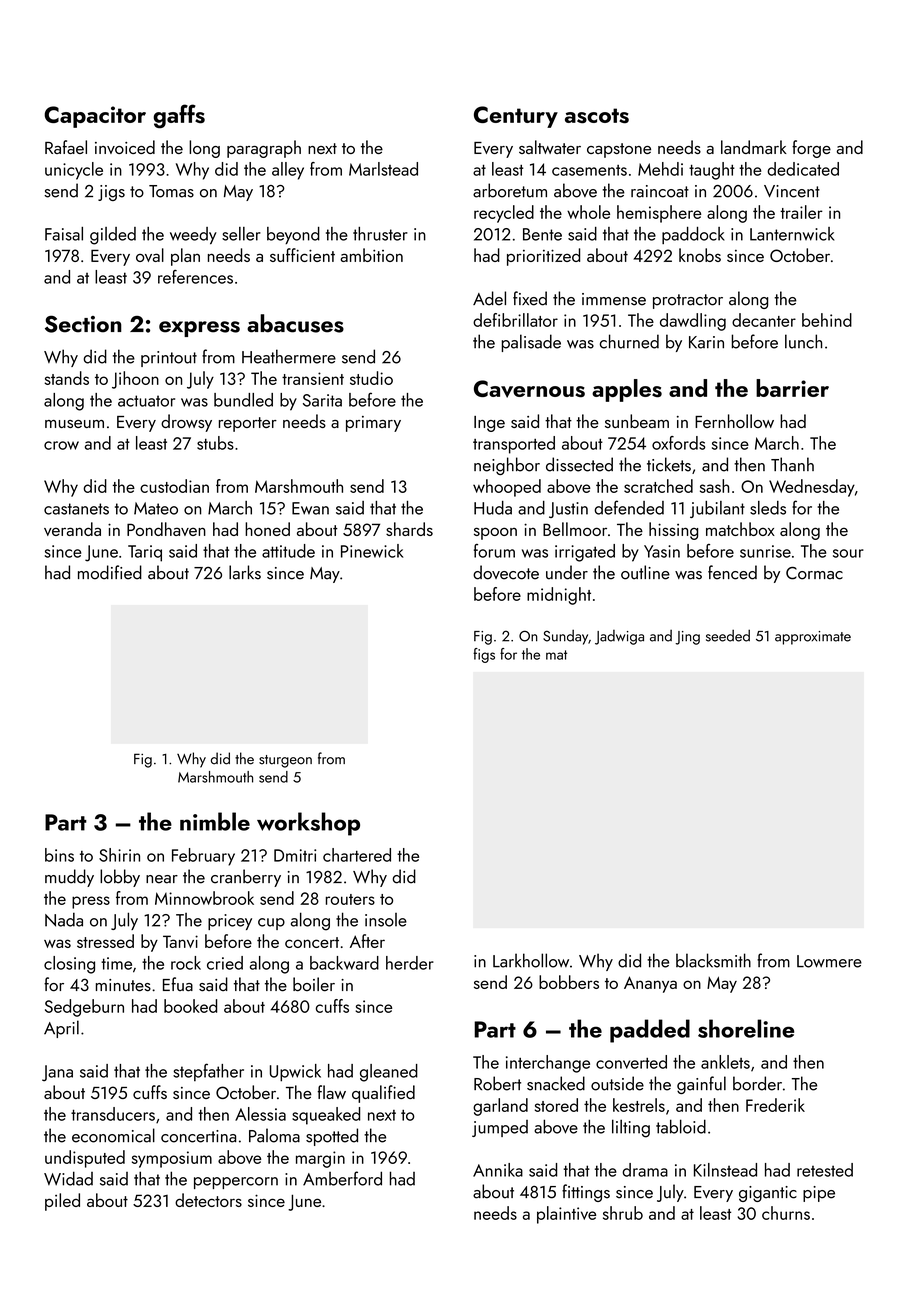 The height and width of the screenshot is (1316, 908). I want to click on Cormac, so click(814, 573).
